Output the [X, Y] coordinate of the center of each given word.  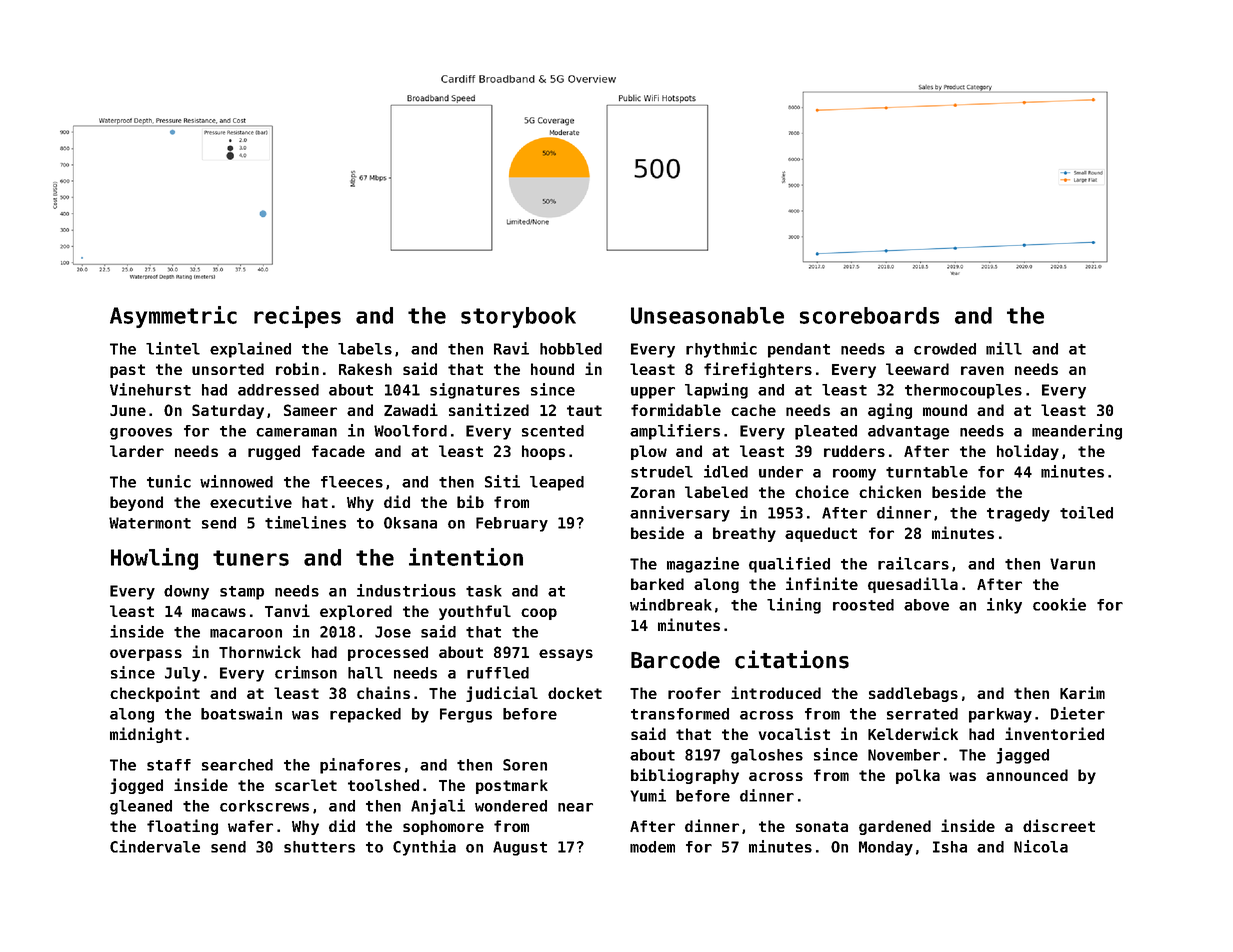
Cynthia [424, 848]
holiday [1028, 452]
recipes [297, 317]
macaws [219, 612]
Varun [1072, 564]
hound [552, 369]
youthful [475, 612]
